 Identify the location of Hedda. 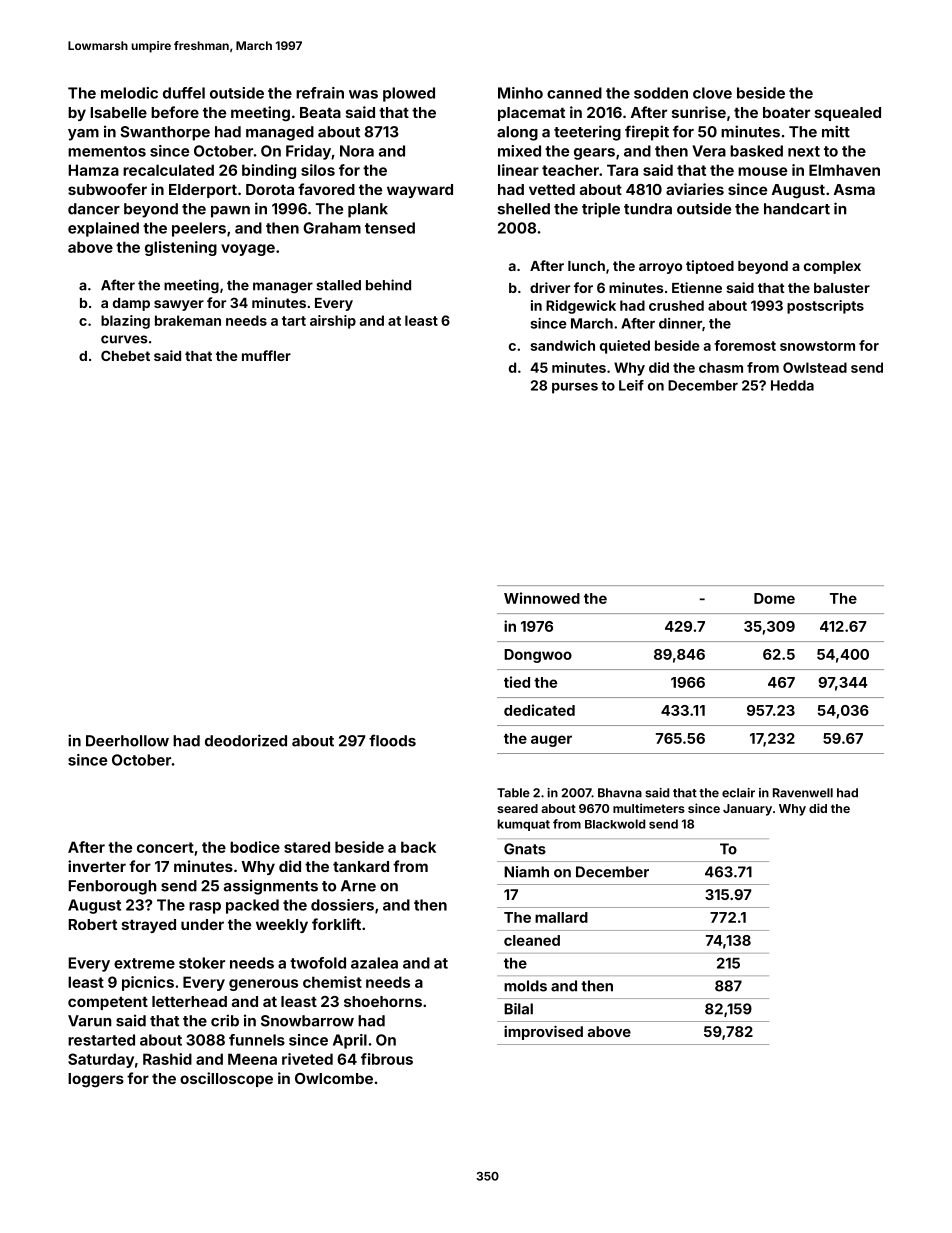
(792, 385).
